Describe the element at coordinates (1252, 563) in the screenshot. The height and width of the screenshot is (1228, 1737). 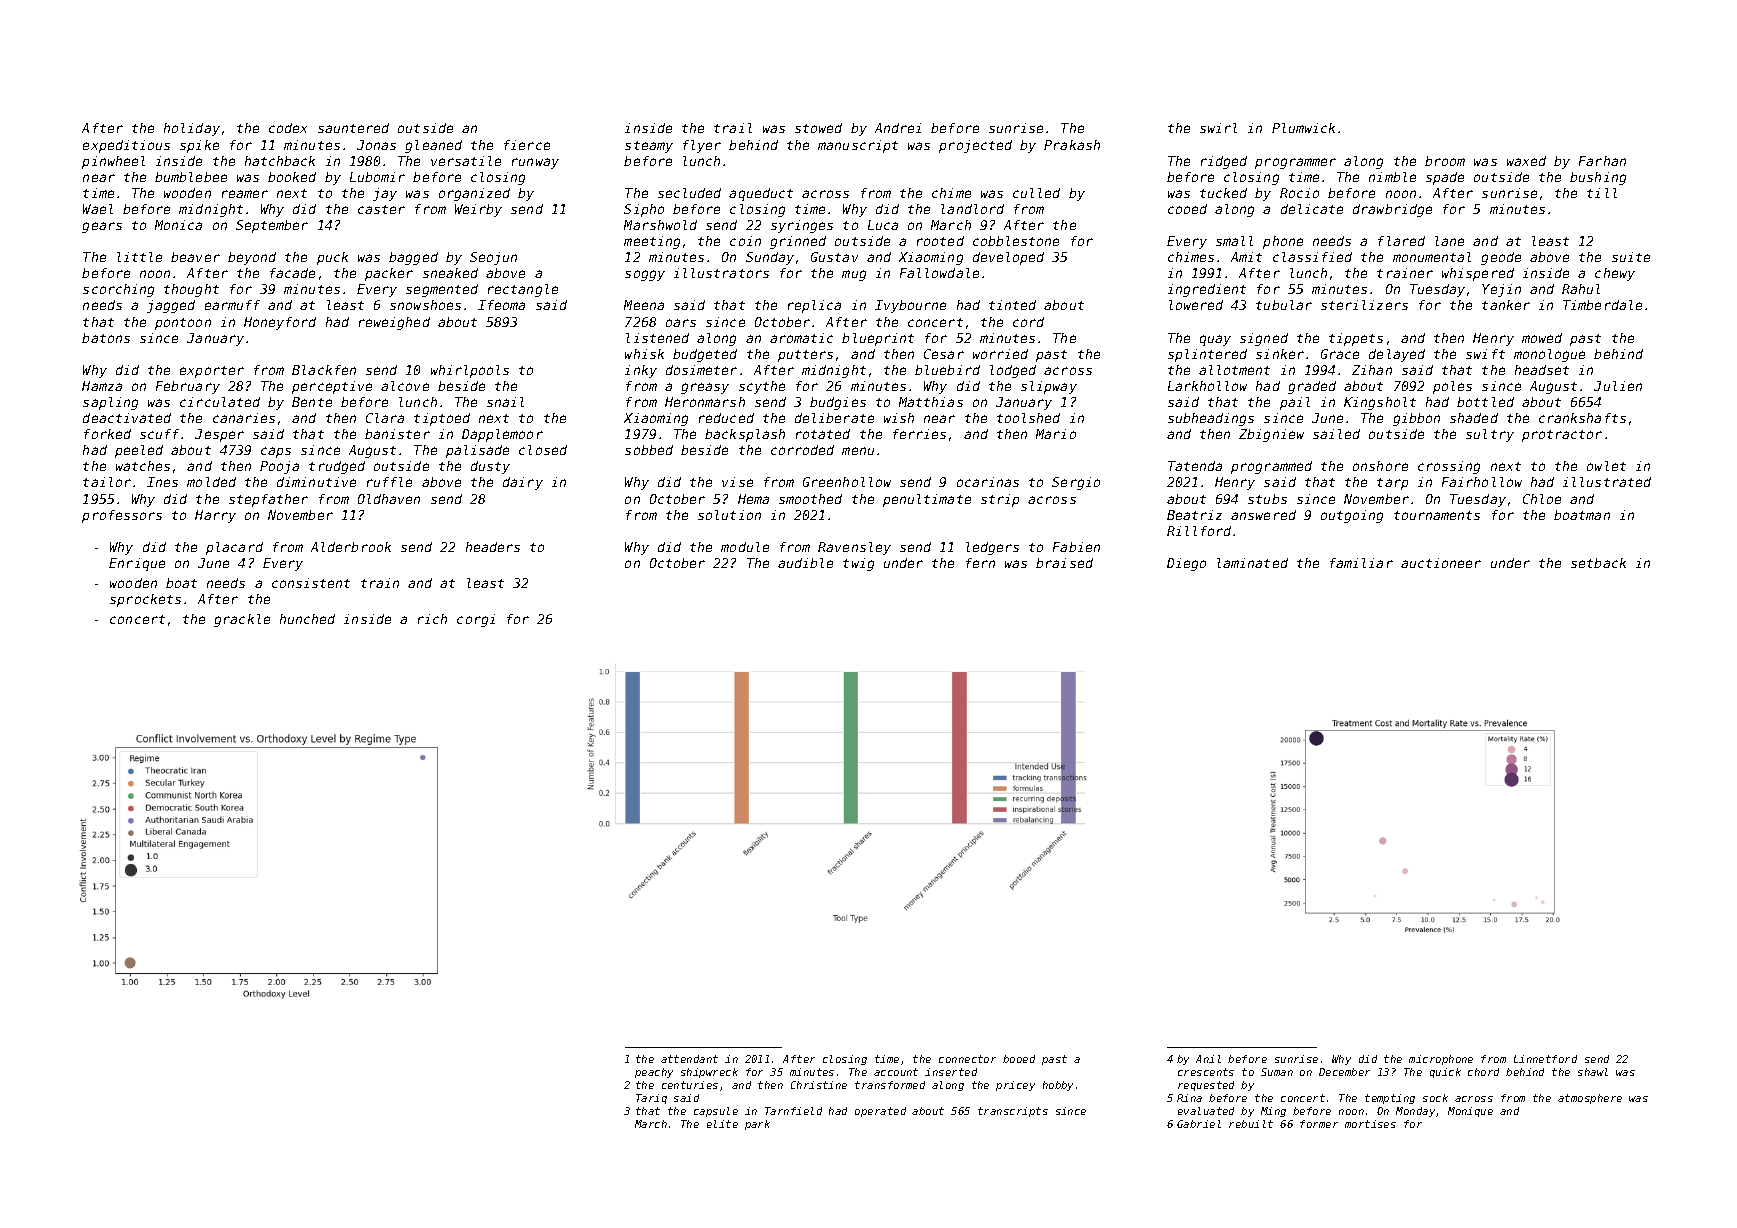
I see `laminated` at that location.
